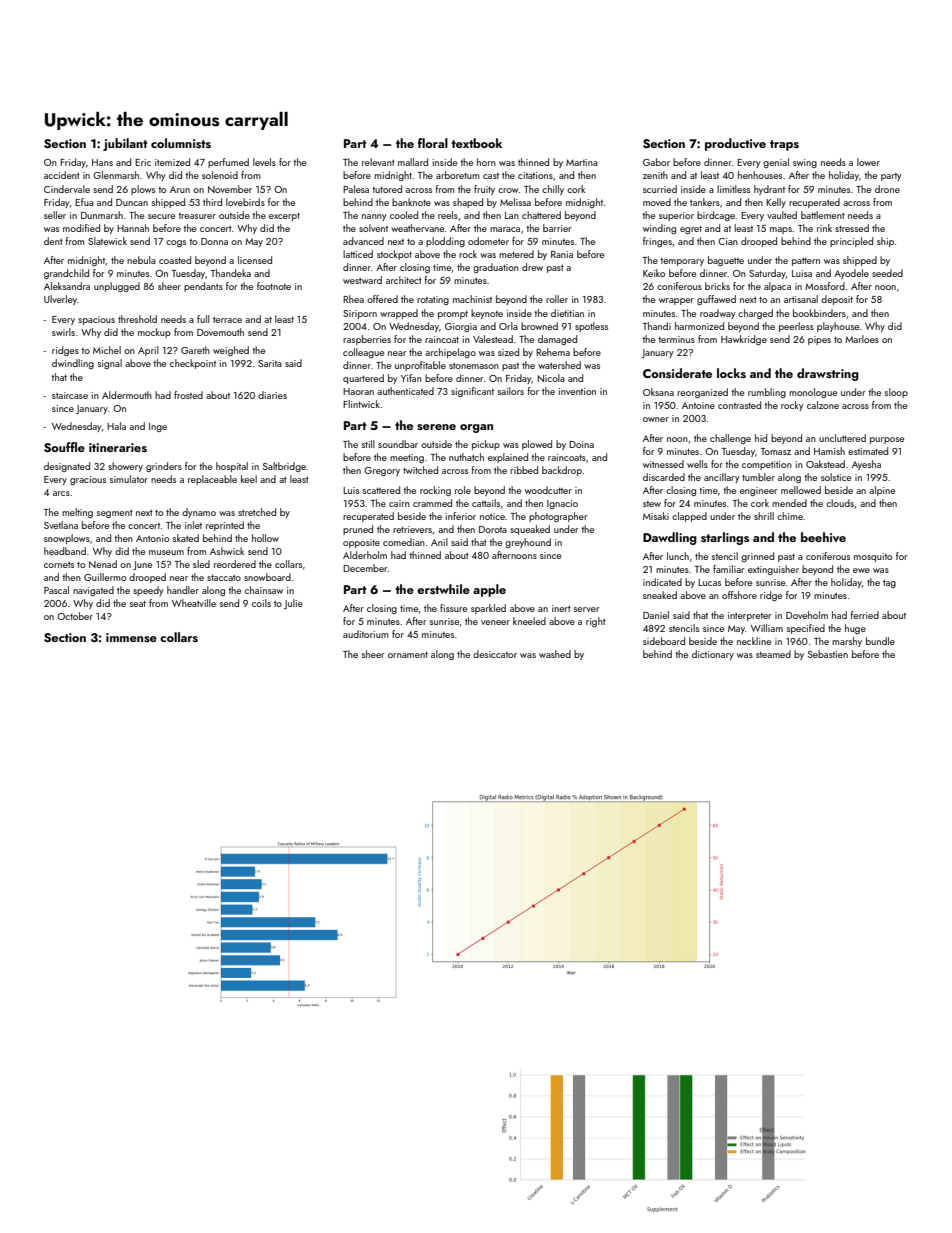  What do you see at coordinates (131, 637) in the image?
I see `immense` at bounding box center [131, 637].
